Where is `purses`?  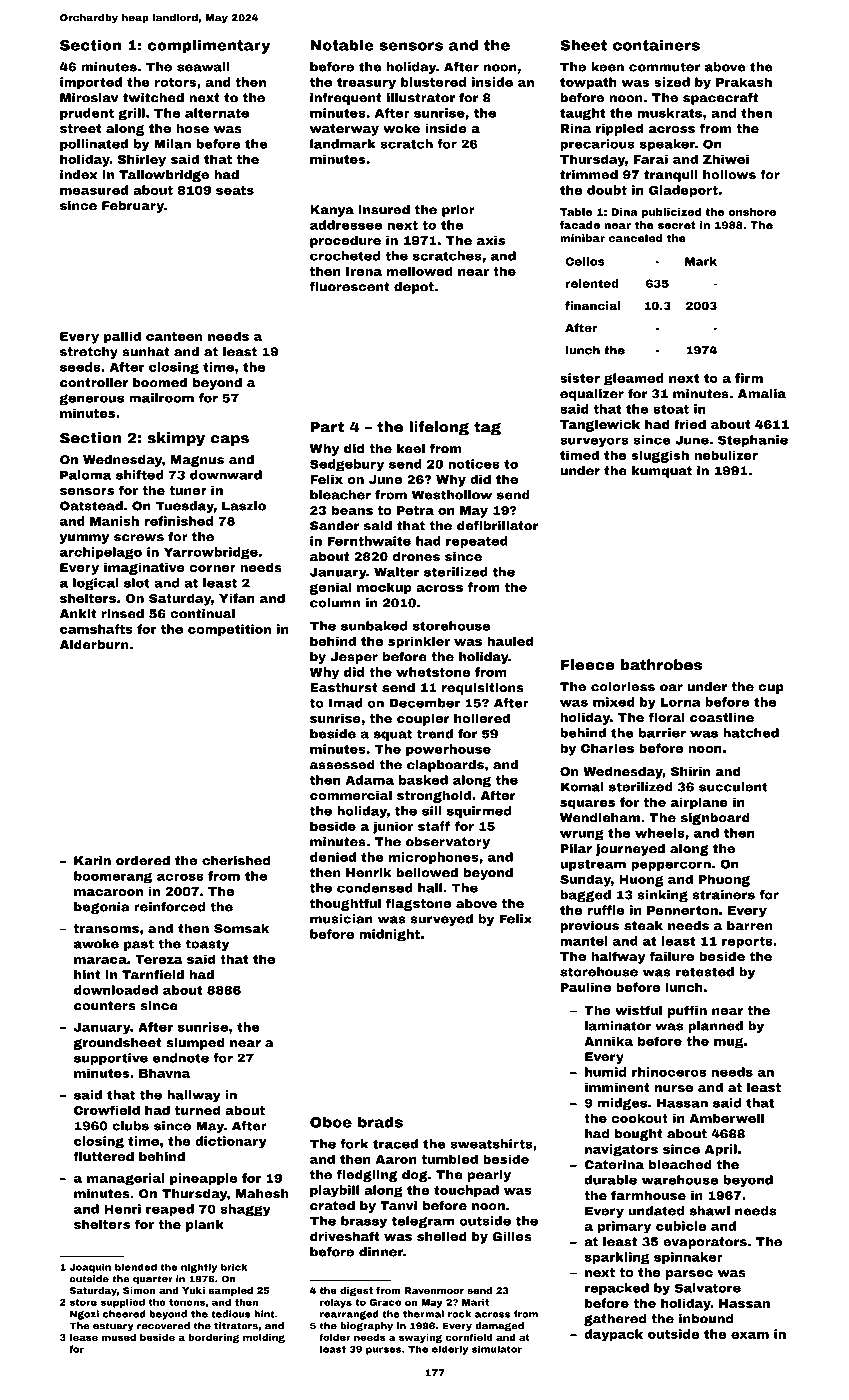 purses is located at coordinates (383, 1351).
